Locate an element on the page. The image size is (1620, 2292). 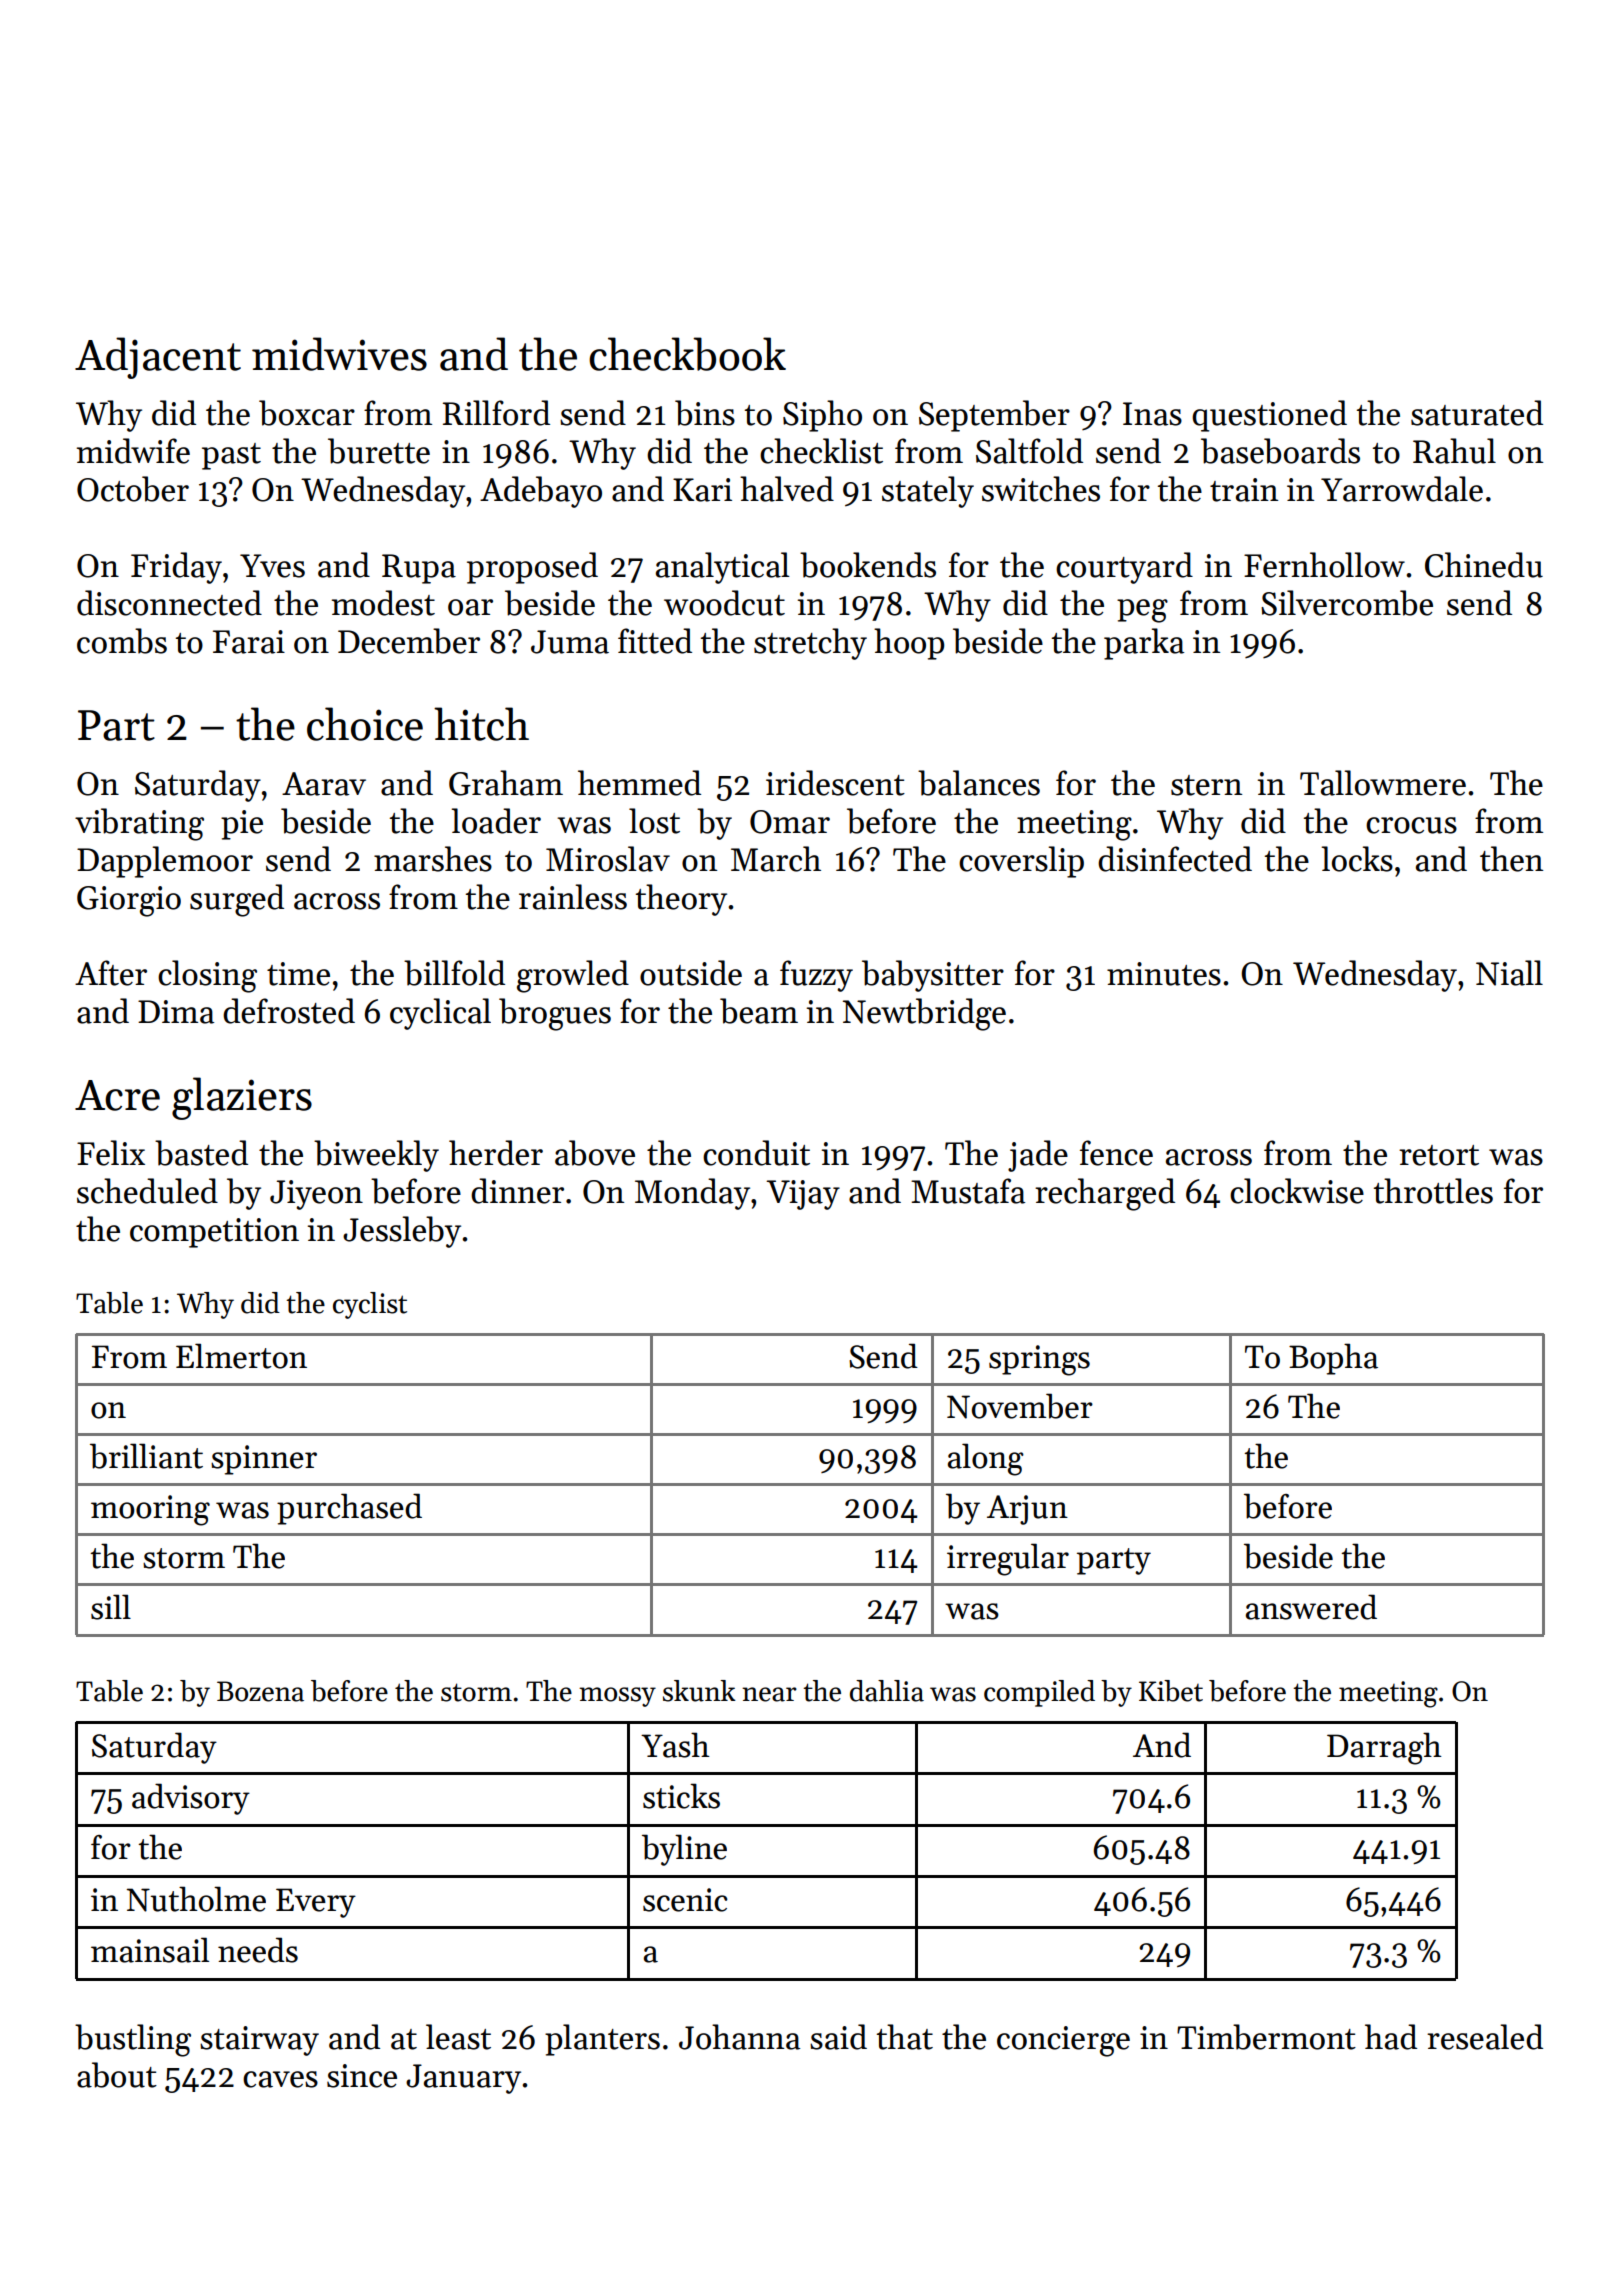
checkbook is located at coordinates (687, 354).
